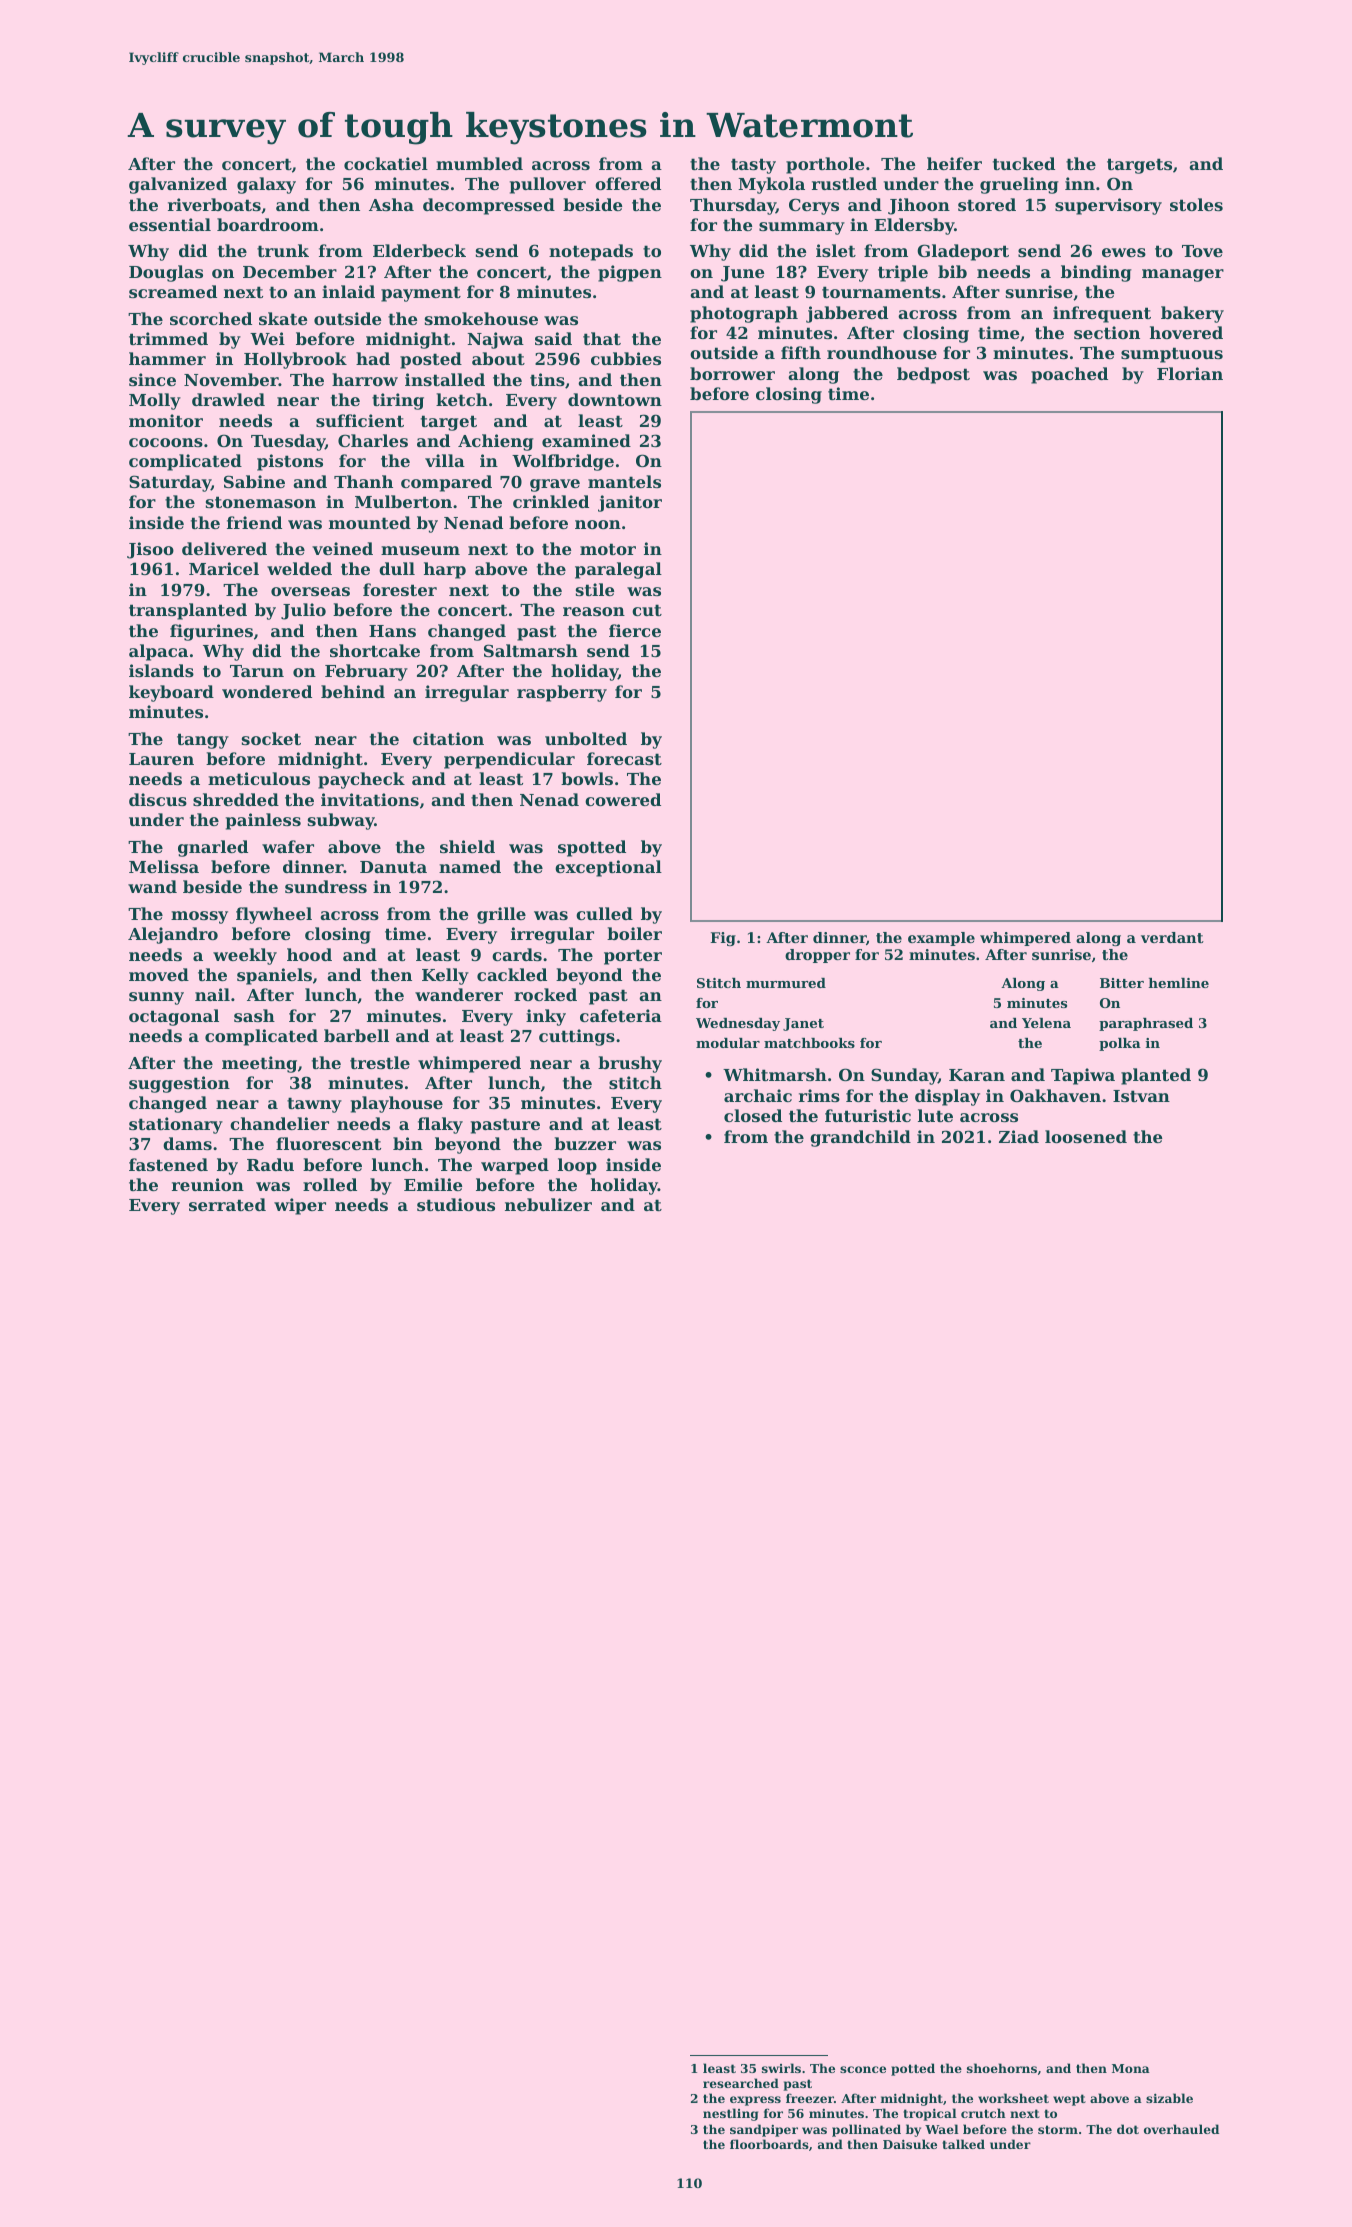 The width and height of the screenshot is (1352, 2227). What do you see at coordinates (300, 1206) in the screenshot?
I see `wiper` at bounding box center [300, 1206].
